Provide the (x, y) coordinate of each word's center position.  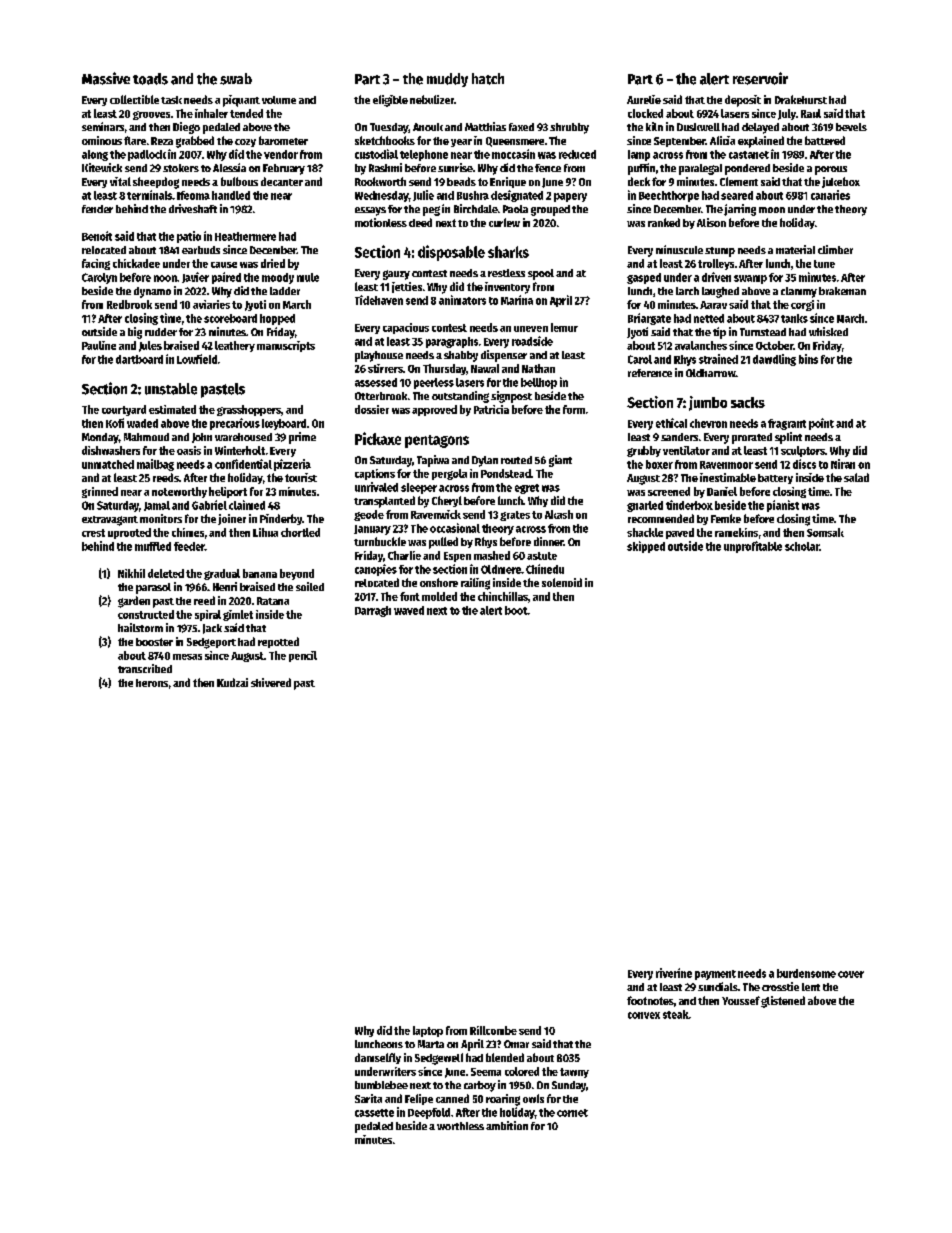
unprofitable (753, 547)
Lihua (265, 532)
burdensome (806, 973)
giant (560, 461)
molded (439, 596)
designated (517, 196)
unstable (171, 389)
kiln (654, 126)
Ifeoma (193, 195)
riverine (674, 973)
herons (152, 683)
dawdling (774, 360)
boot (516, 610)
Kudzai (232, 682)
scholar (802, 546)
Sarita (368, 1098)
